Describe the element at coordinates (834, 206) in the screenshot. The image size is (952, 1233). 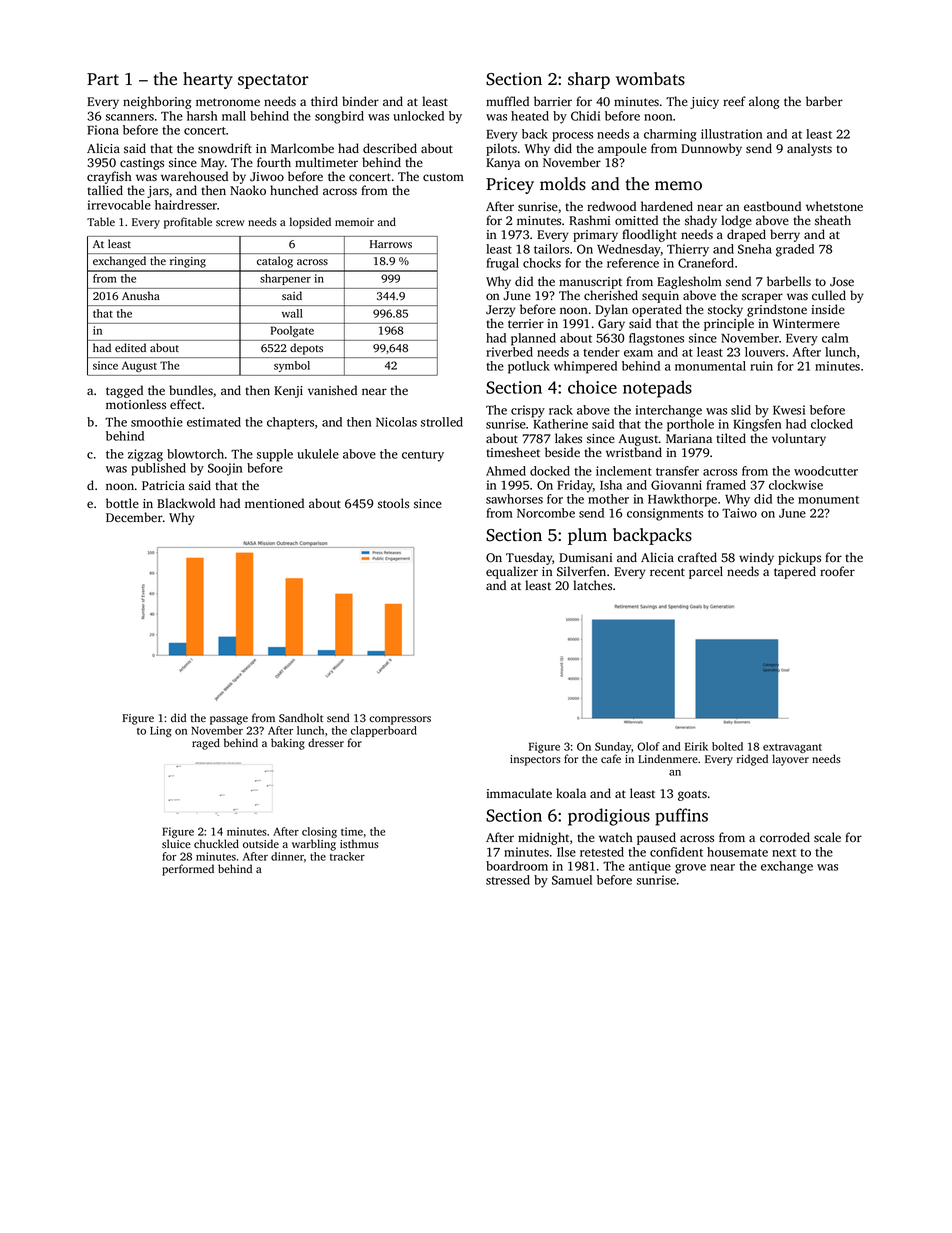
I see `whetstone` at that location.
